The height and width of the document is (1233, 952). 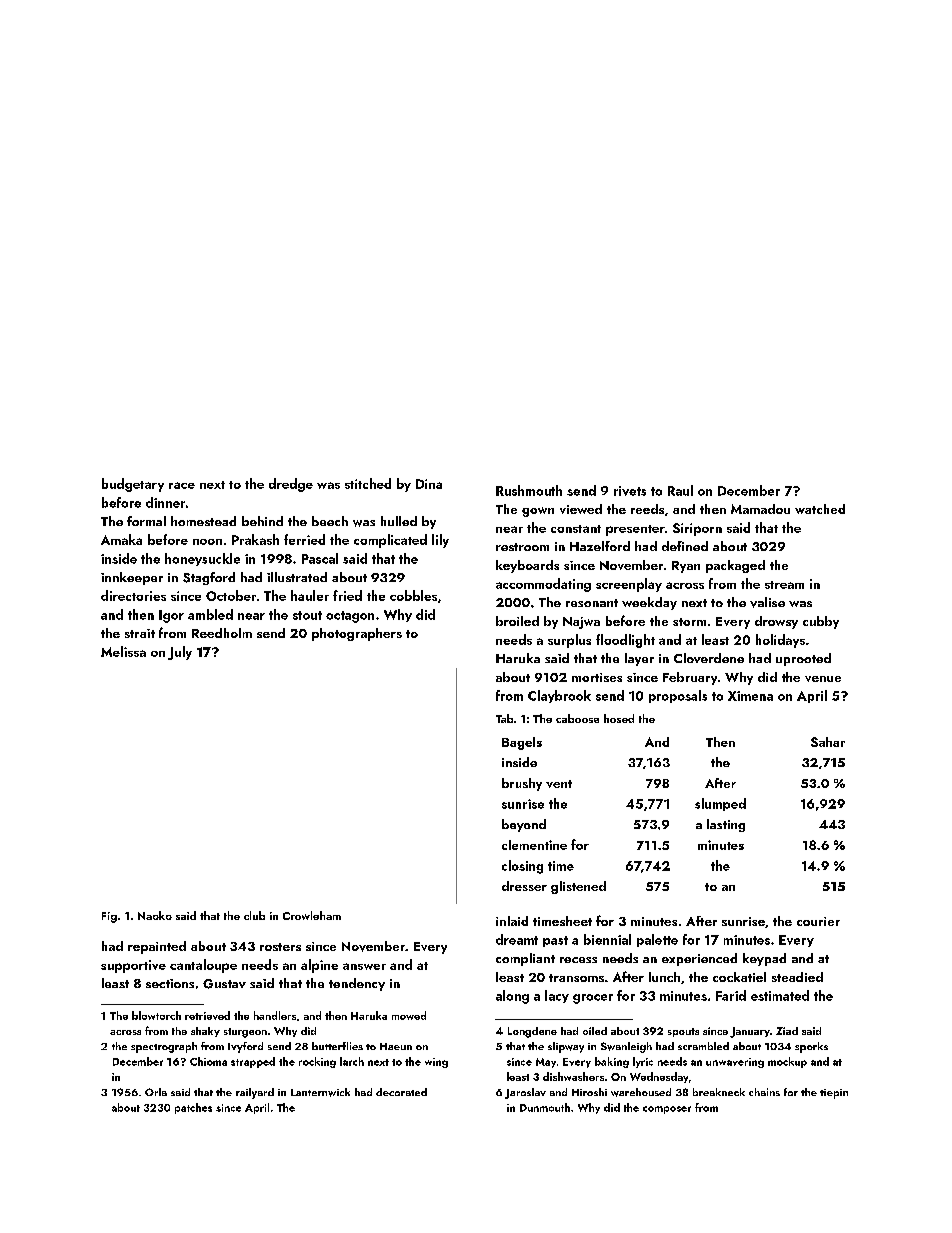 I want to click on floodlight, so click(x=625, y=641).
